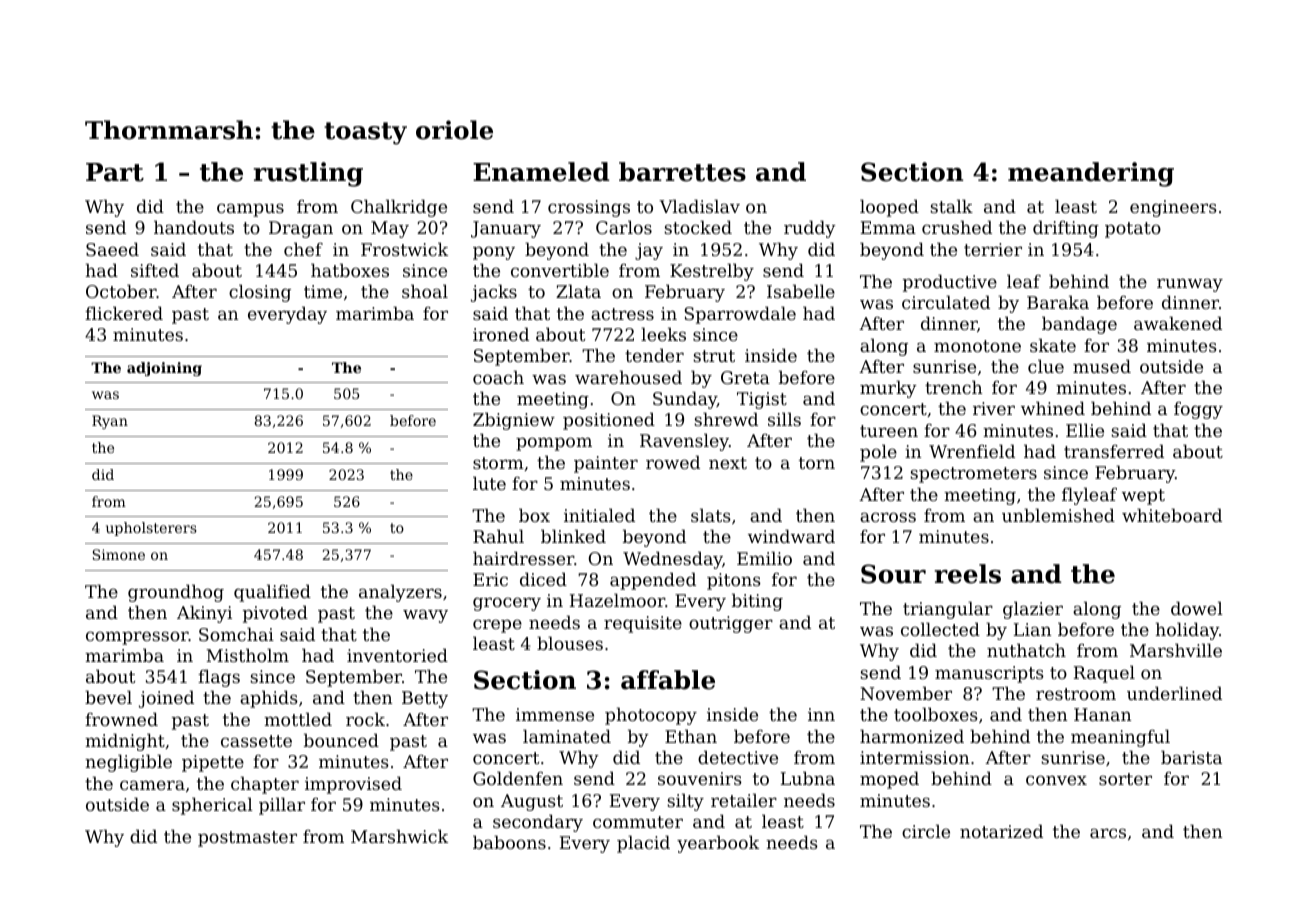 This document has width=1308, height=924. I want to click on wavy, so click(425, 616).
